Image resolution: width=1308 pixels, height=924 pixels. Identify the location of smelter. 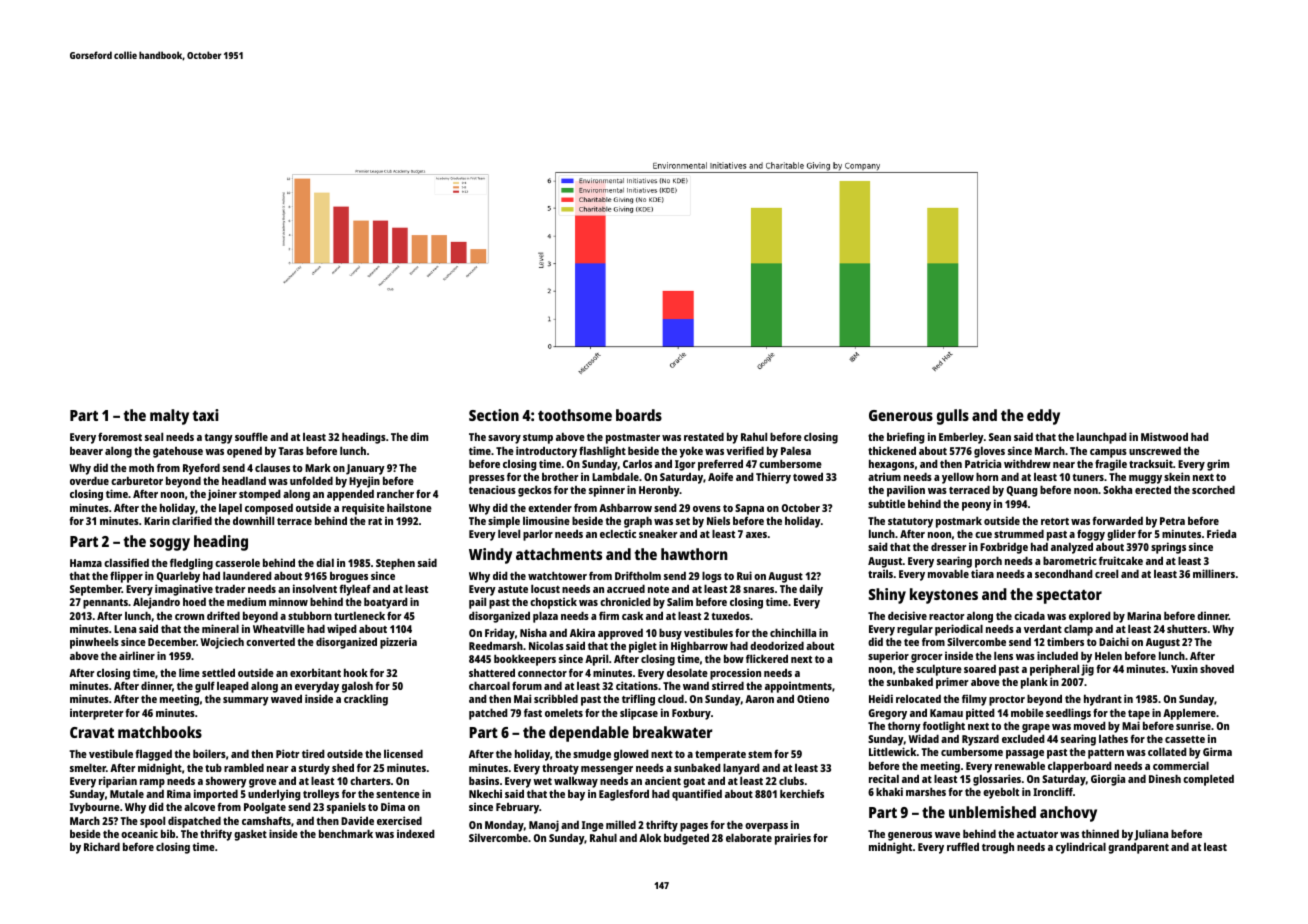
(88, 767).
